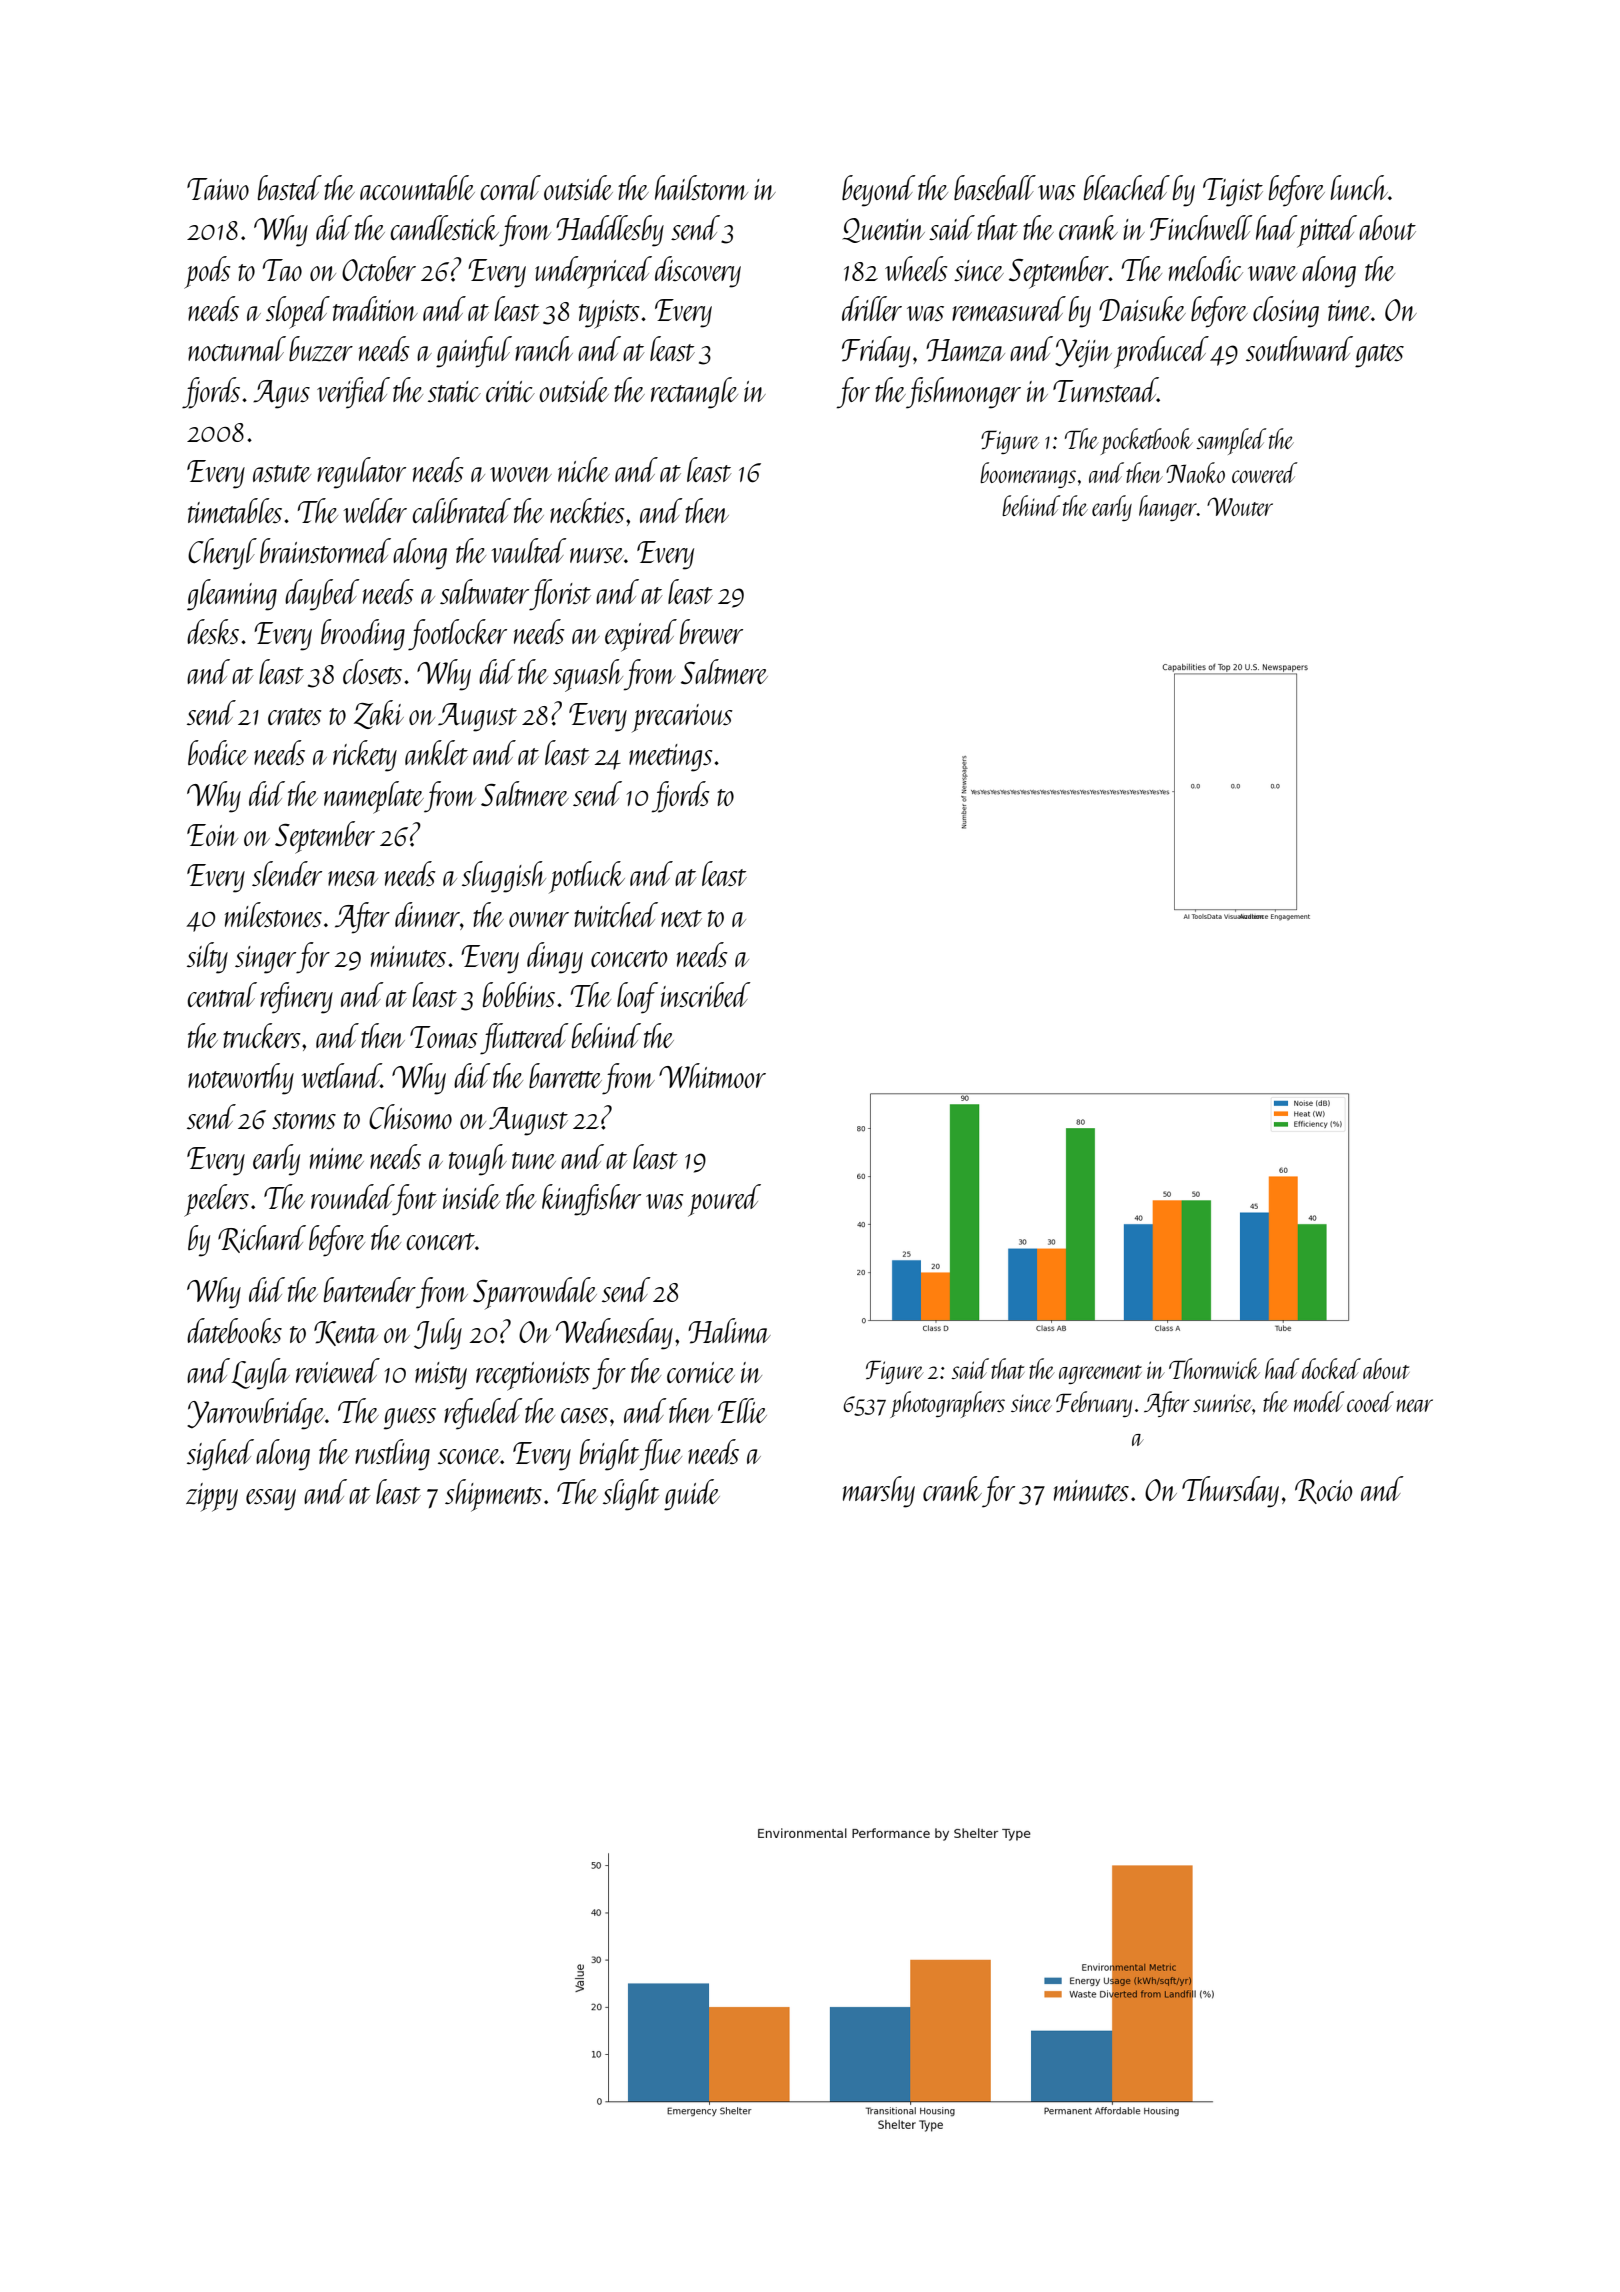 This document has width=1620, height=2292. I want to click on docked, so click(1331, 1368).
